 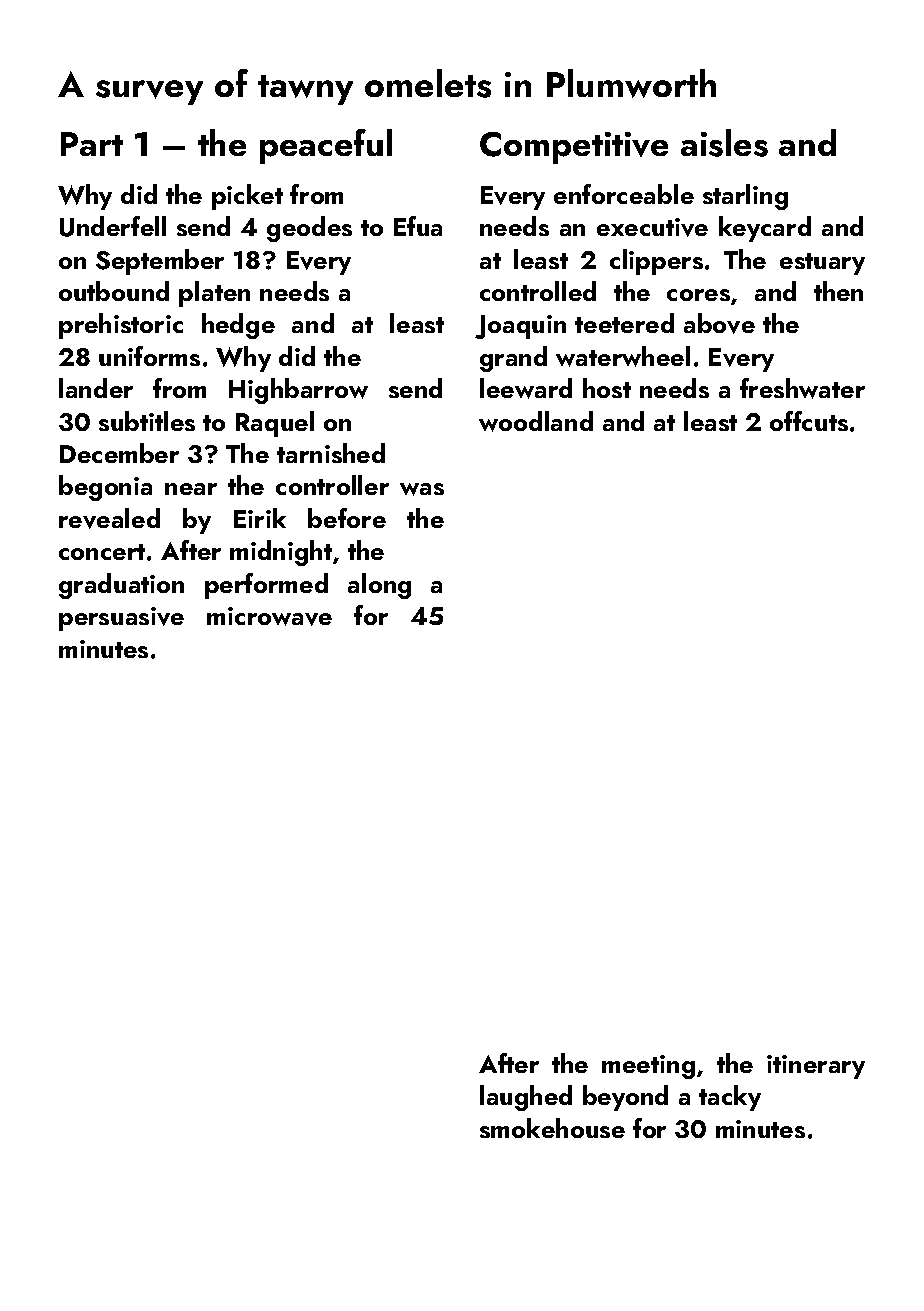 I want to click on microwave, so click(x=269, y=616).
